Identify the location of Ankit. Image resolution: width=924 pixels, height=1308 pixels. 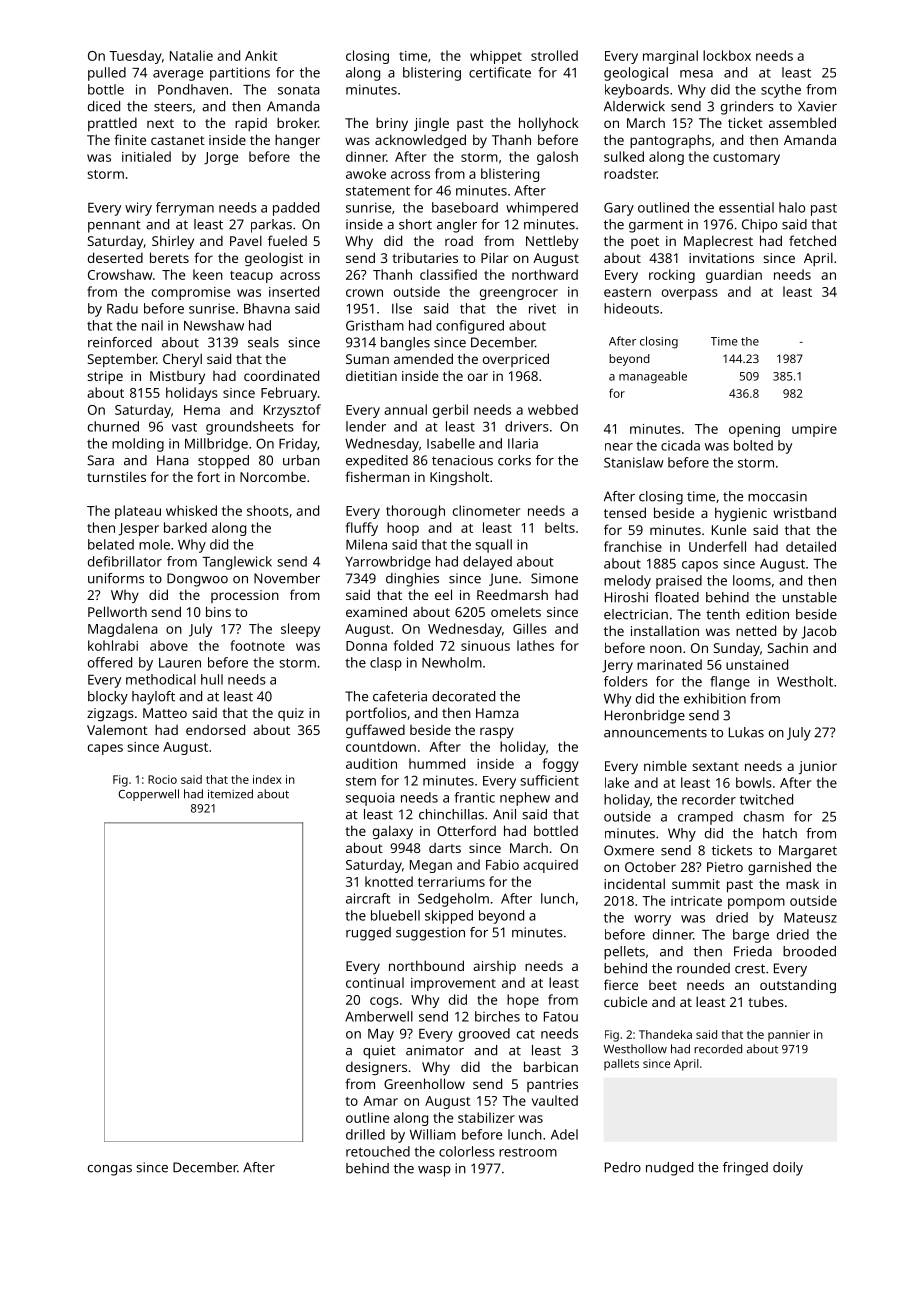
(261, 55).
